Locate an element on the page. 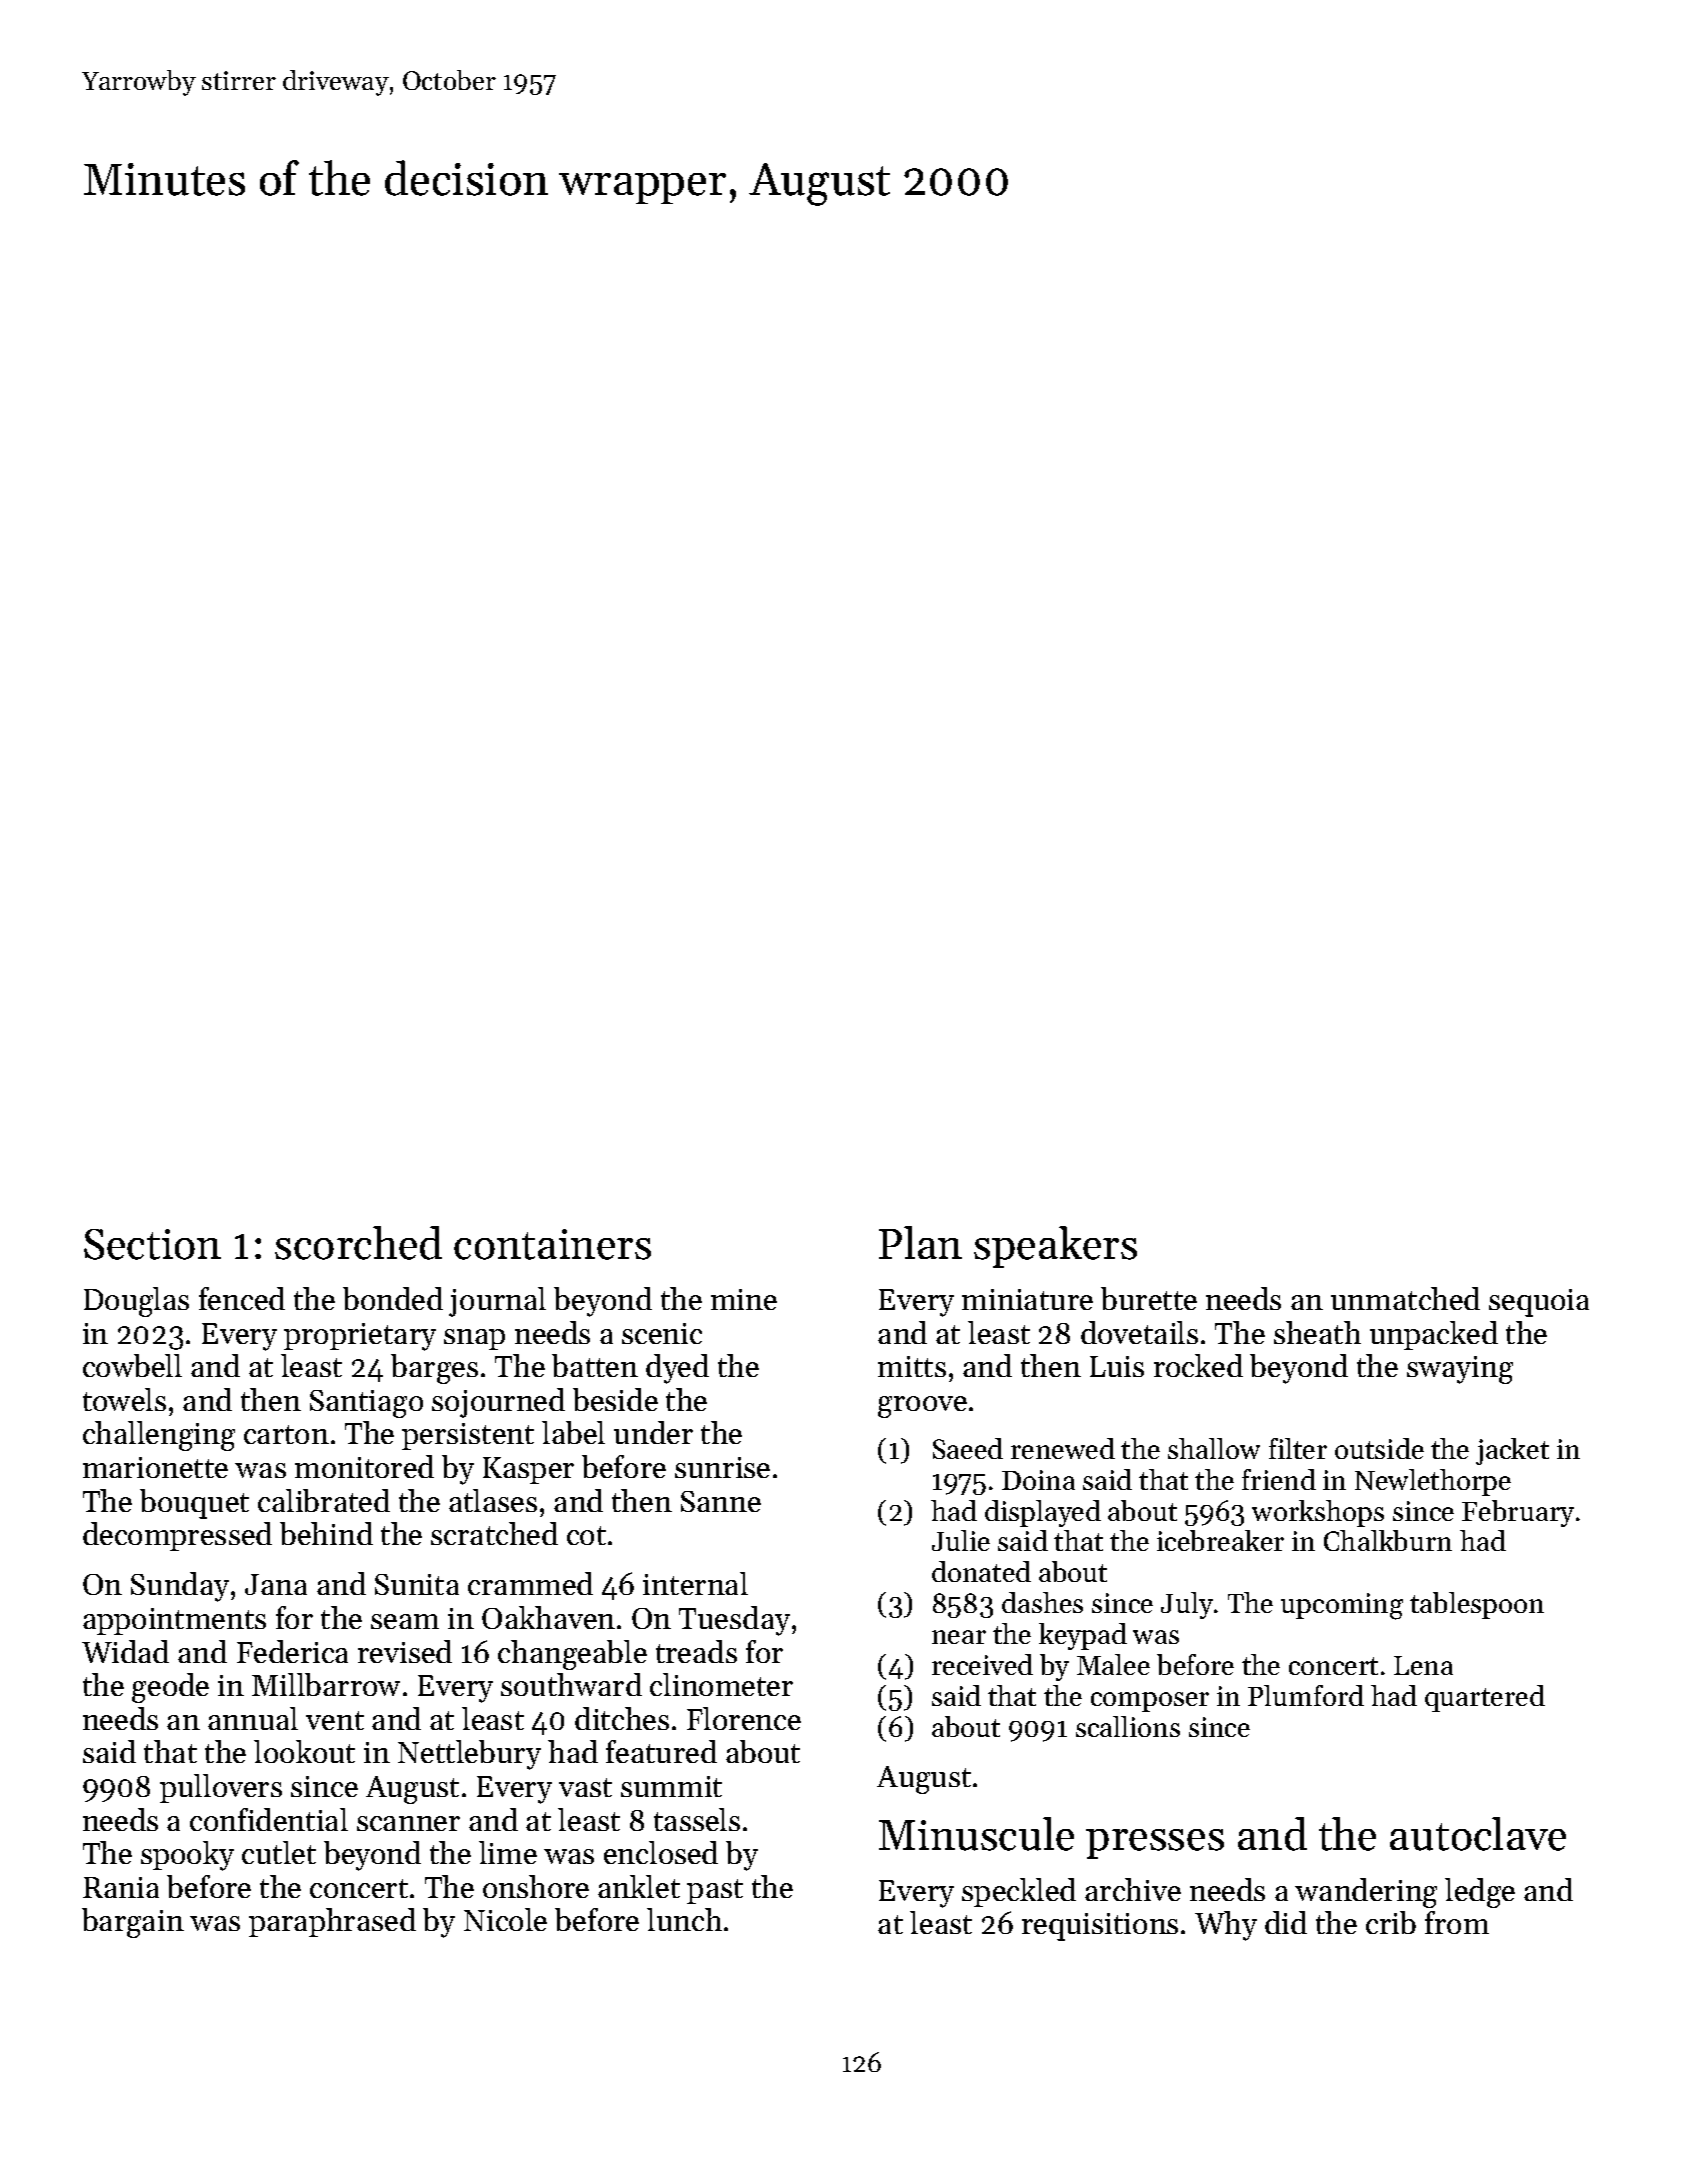  requisitions is located at coordinates (1100, 1927).
